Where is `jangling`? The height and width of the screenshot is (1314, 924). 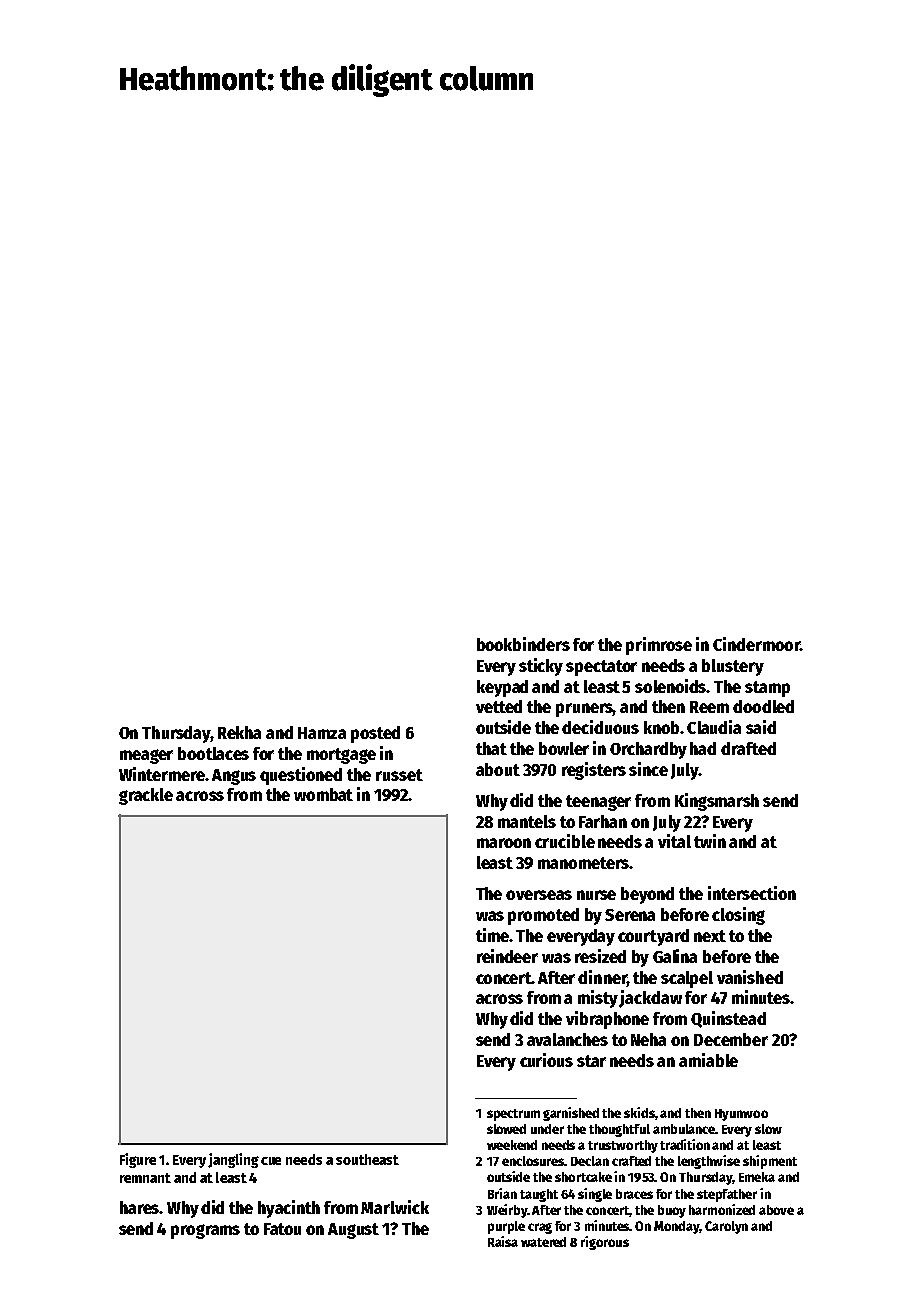 jangling is located at coordinates (233, 1160).
